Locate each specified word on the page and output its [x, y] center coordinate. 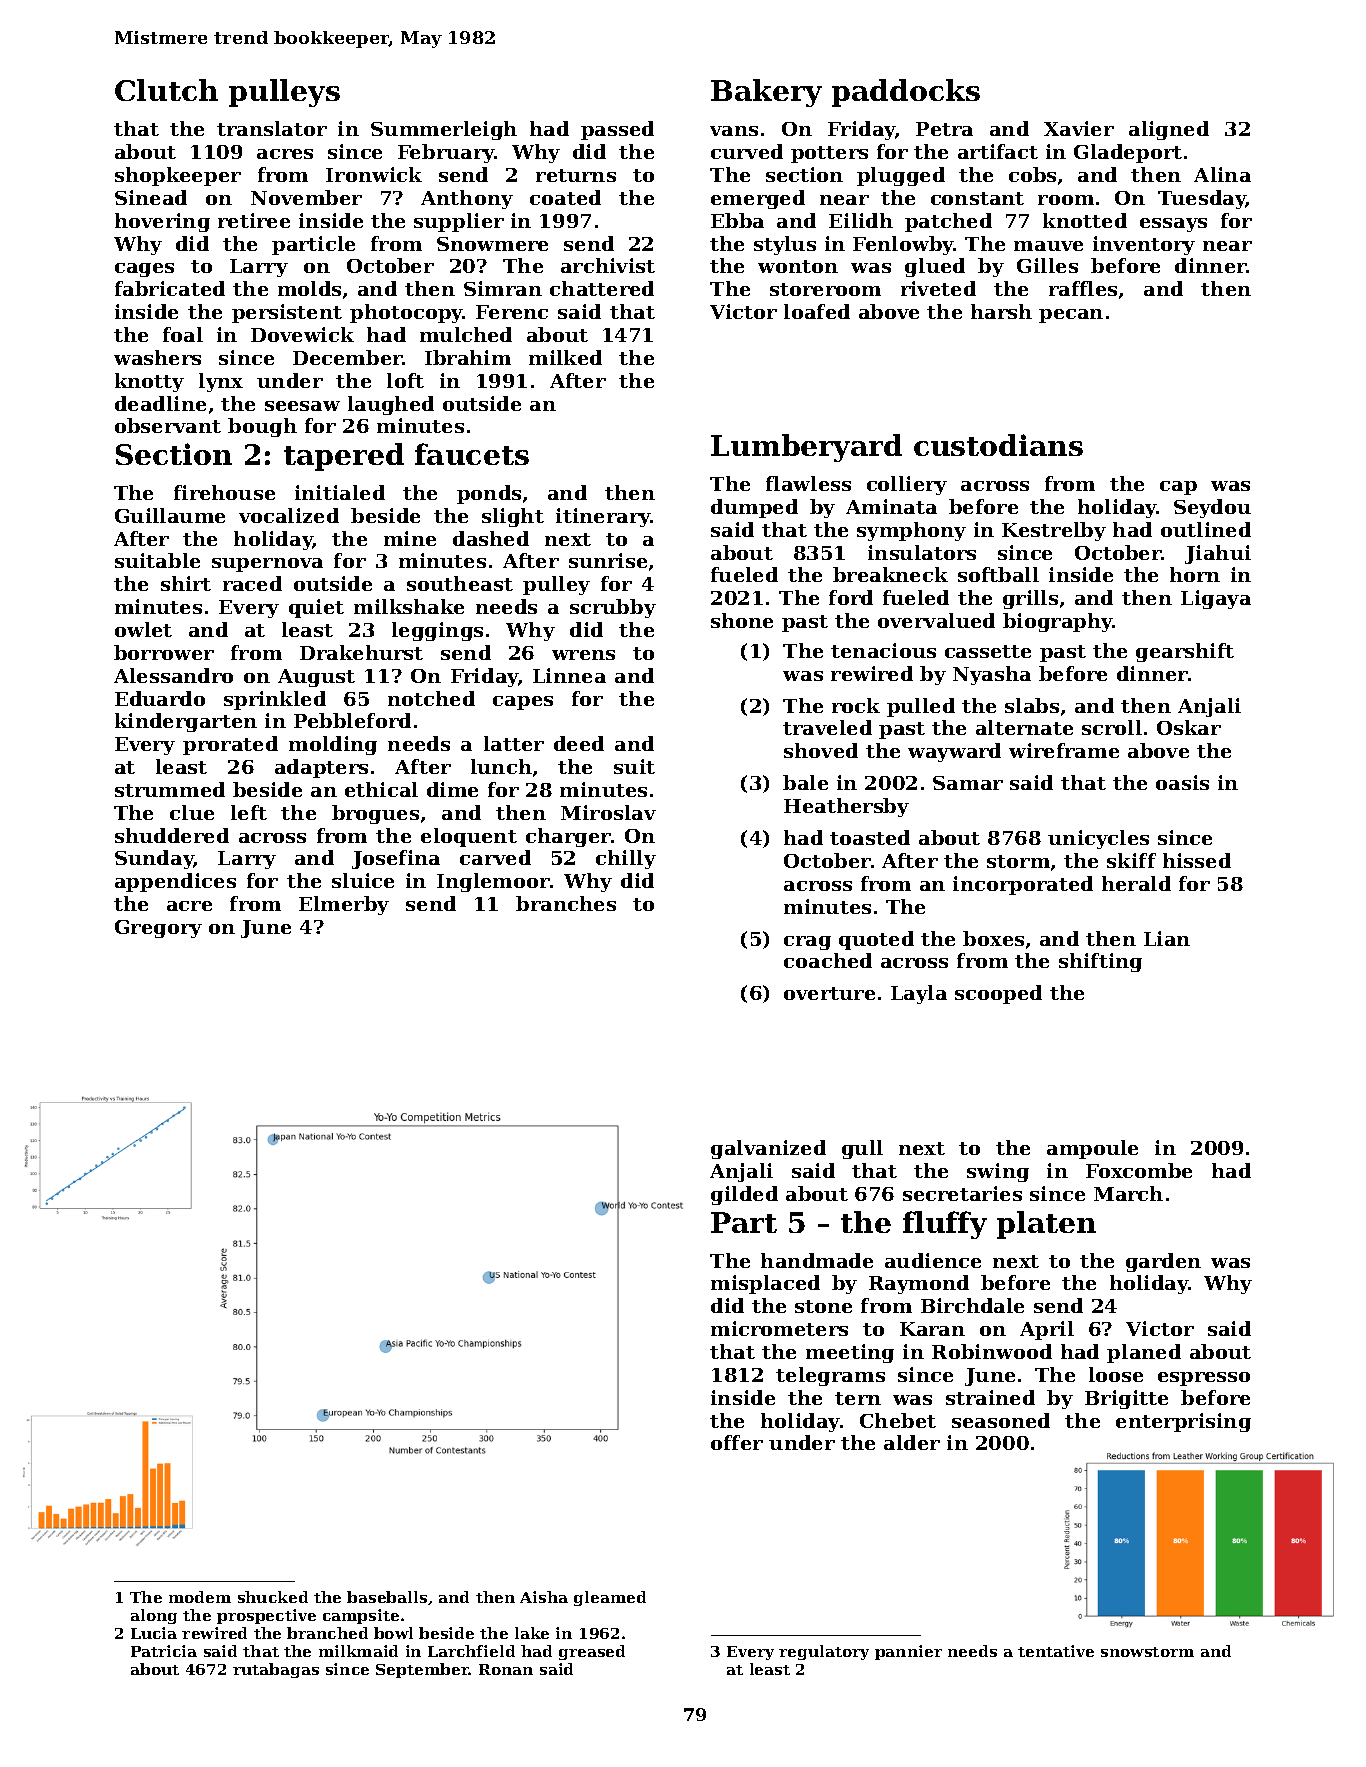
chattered [602, 288]
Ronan [506, 1669]
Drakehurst [361, 652]
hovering [162, 222]
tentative [1056, 1651]
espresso [1204, 1379]
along [154, 1616]
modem [200, 1597]
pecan [1071, 316]
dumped [754, 508]
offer [737, 1442]
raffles [1083, 288]
